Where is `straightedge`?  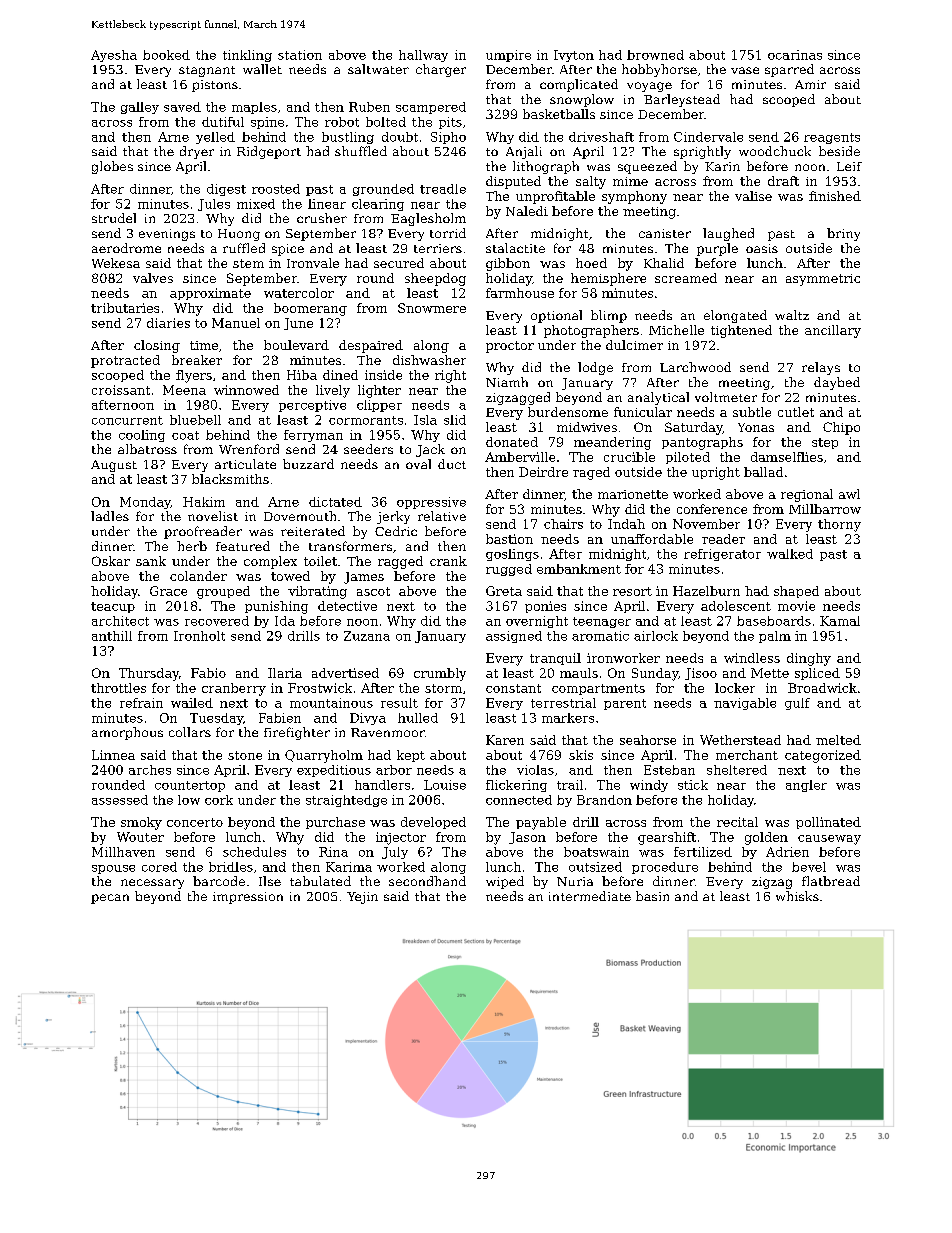 straightedge is located at coordinates (346, 801).
